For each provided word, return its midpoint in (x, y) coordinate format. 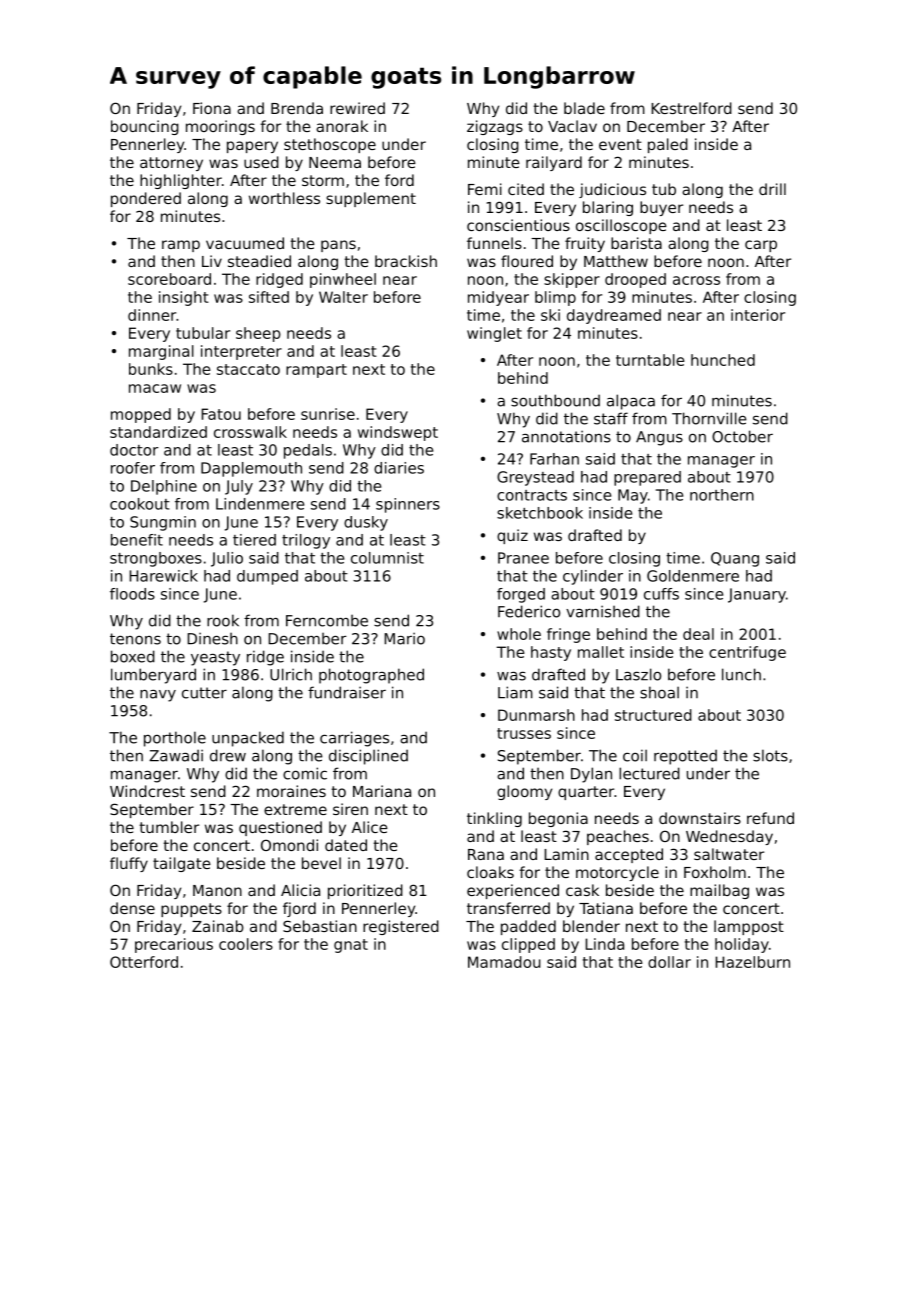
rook (223, 620)
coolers (246, 944)
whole (519, 634)
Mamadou (504, 962)
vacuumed (245, 243)
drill (772, 189)
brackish (406, 261)
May (633, 496)
